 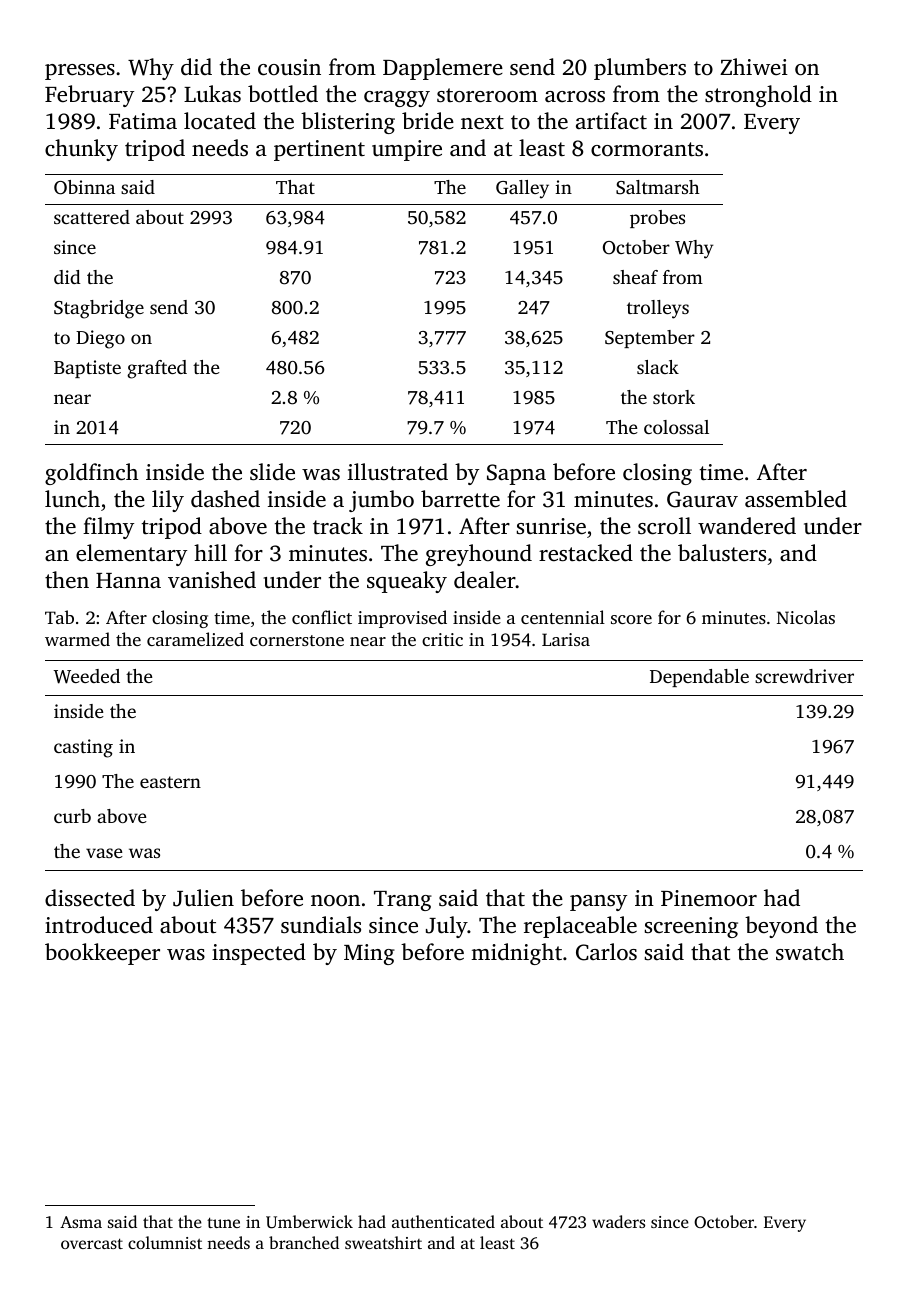 I want to click on filmy, so click(x=108, y=528).
